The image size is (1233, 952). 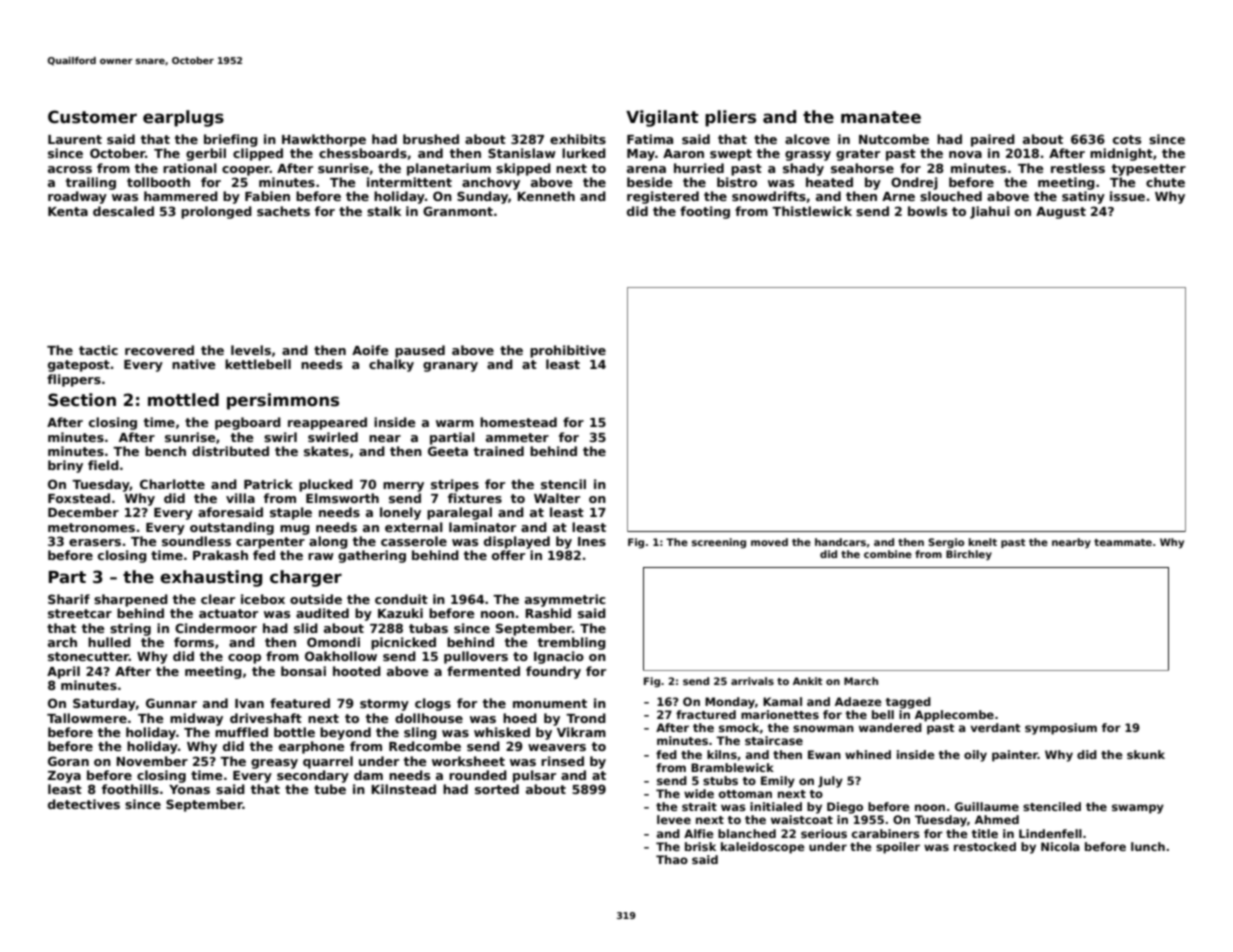 What do you see at coordinates (497, 789) in the page?
I see `sorted` at bounding box center [497, 789].
